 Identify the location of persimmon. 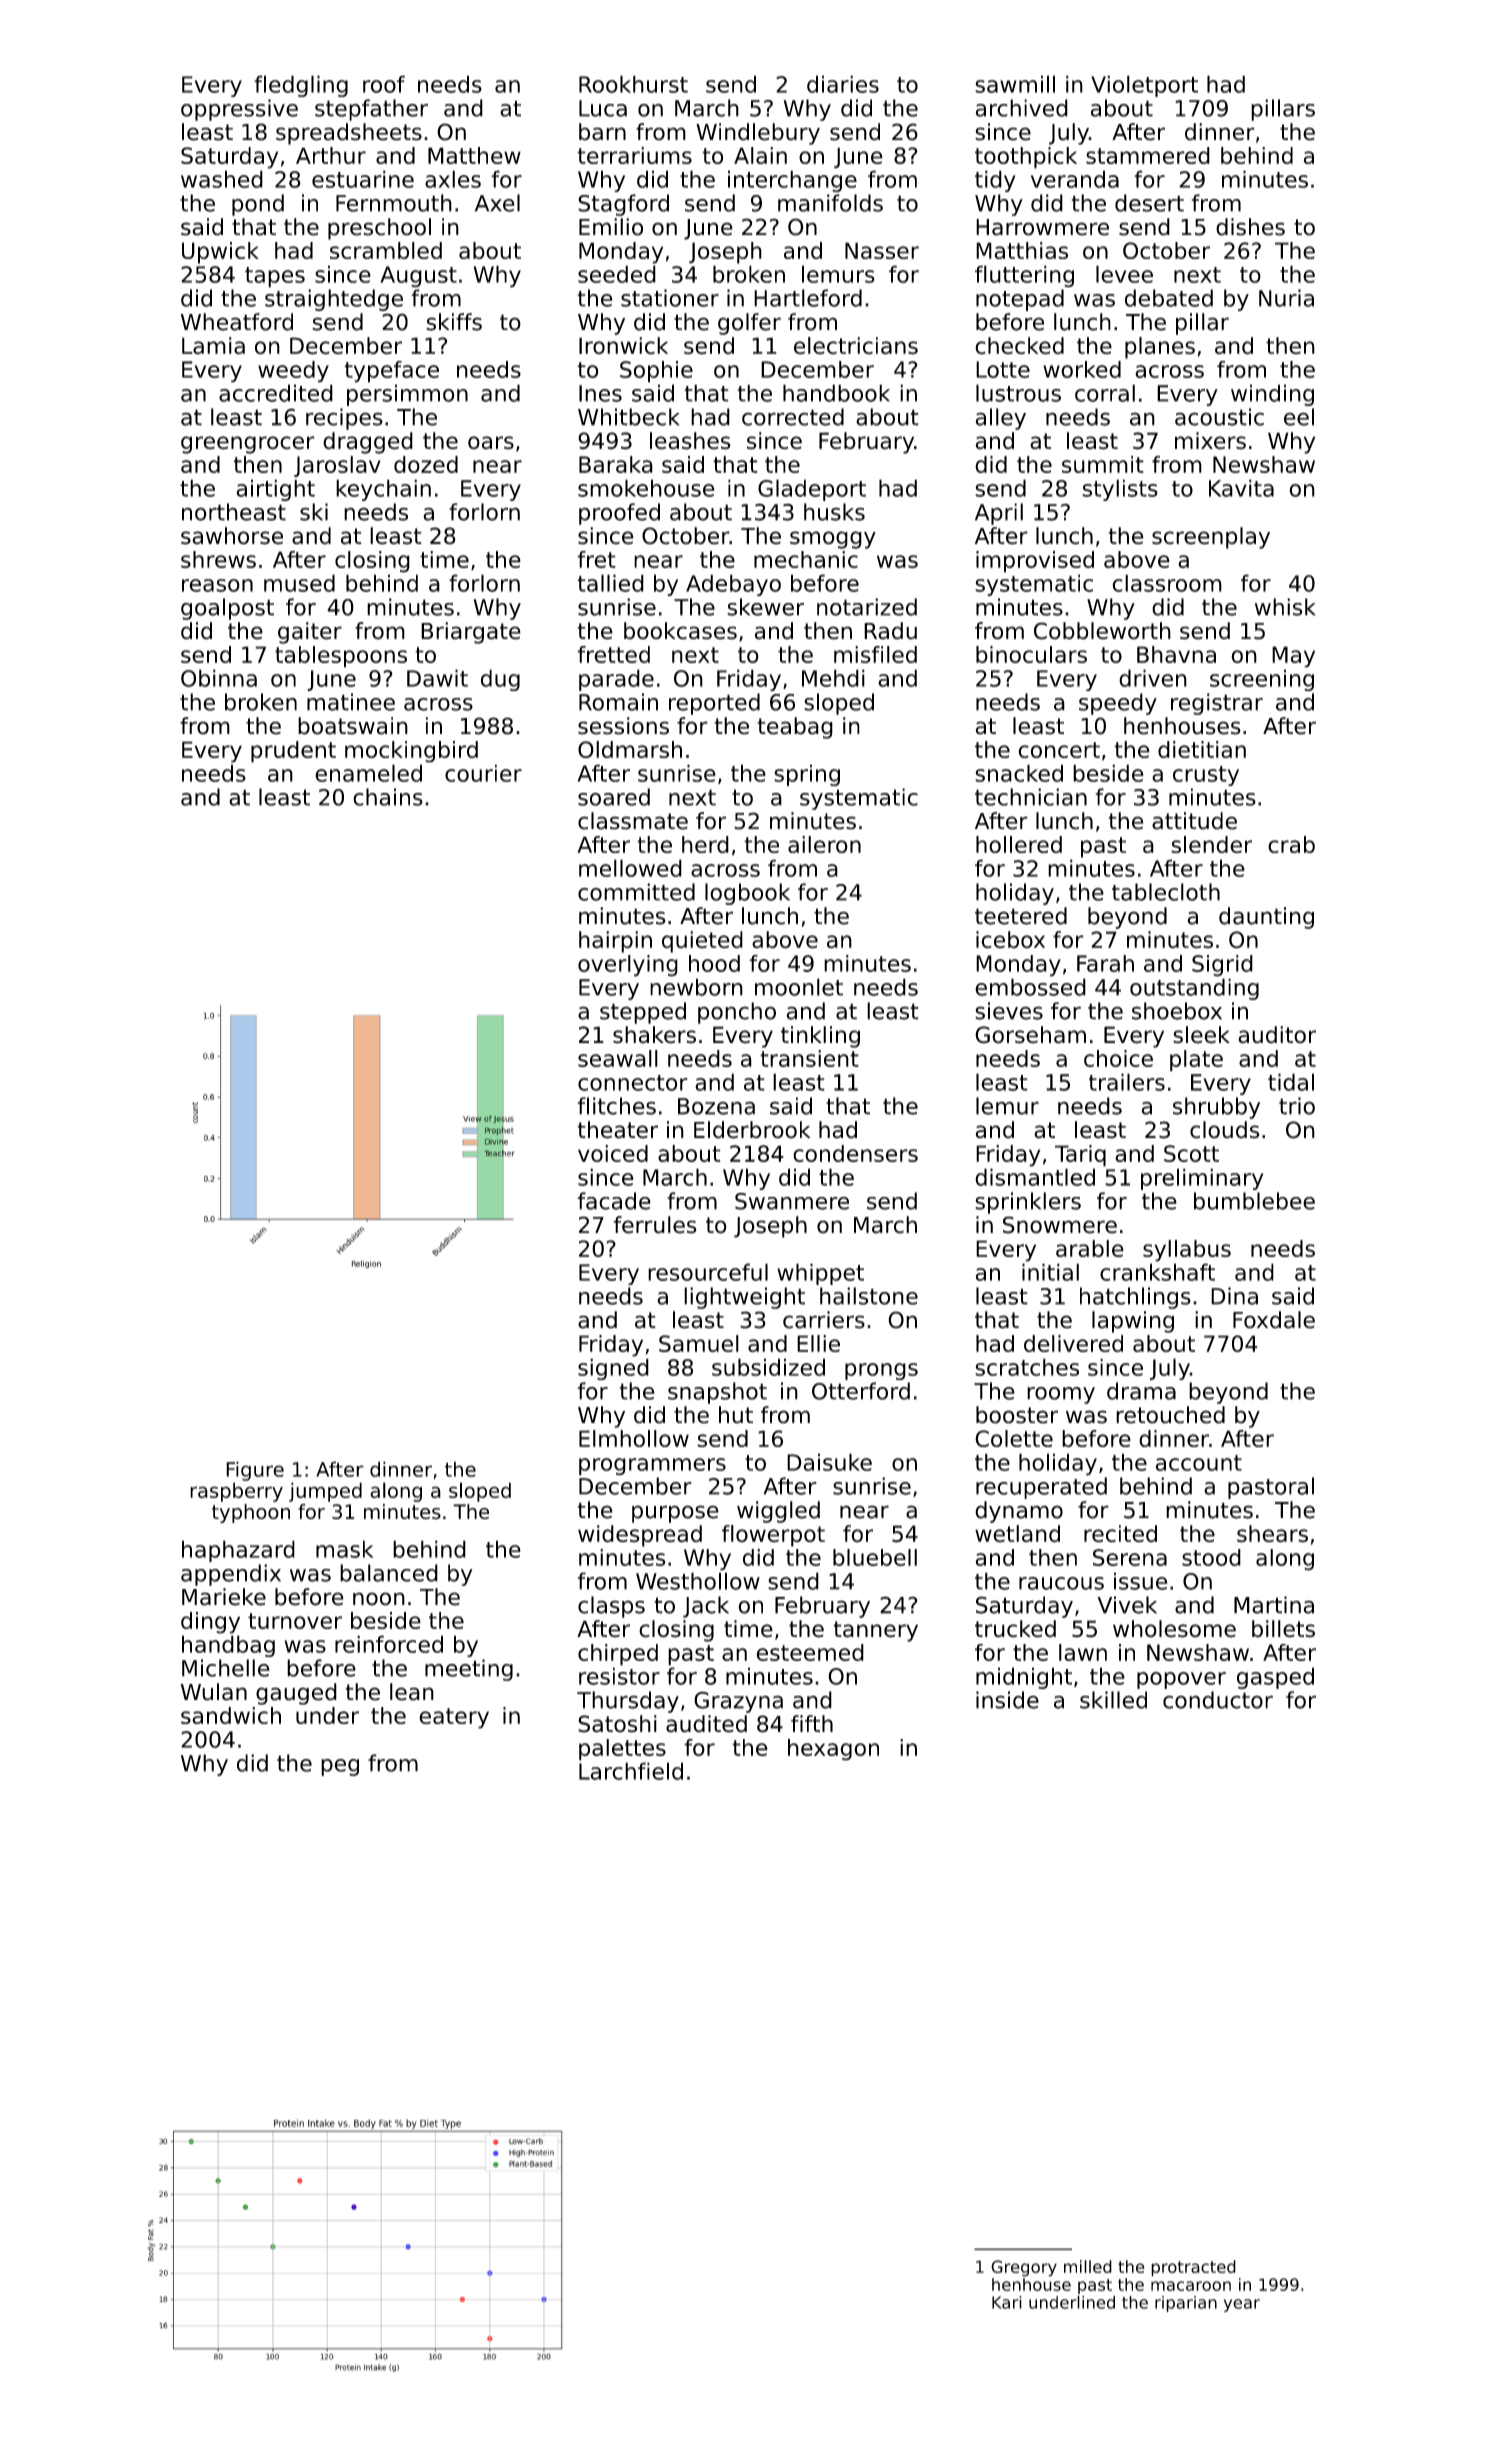
(407, 395).
